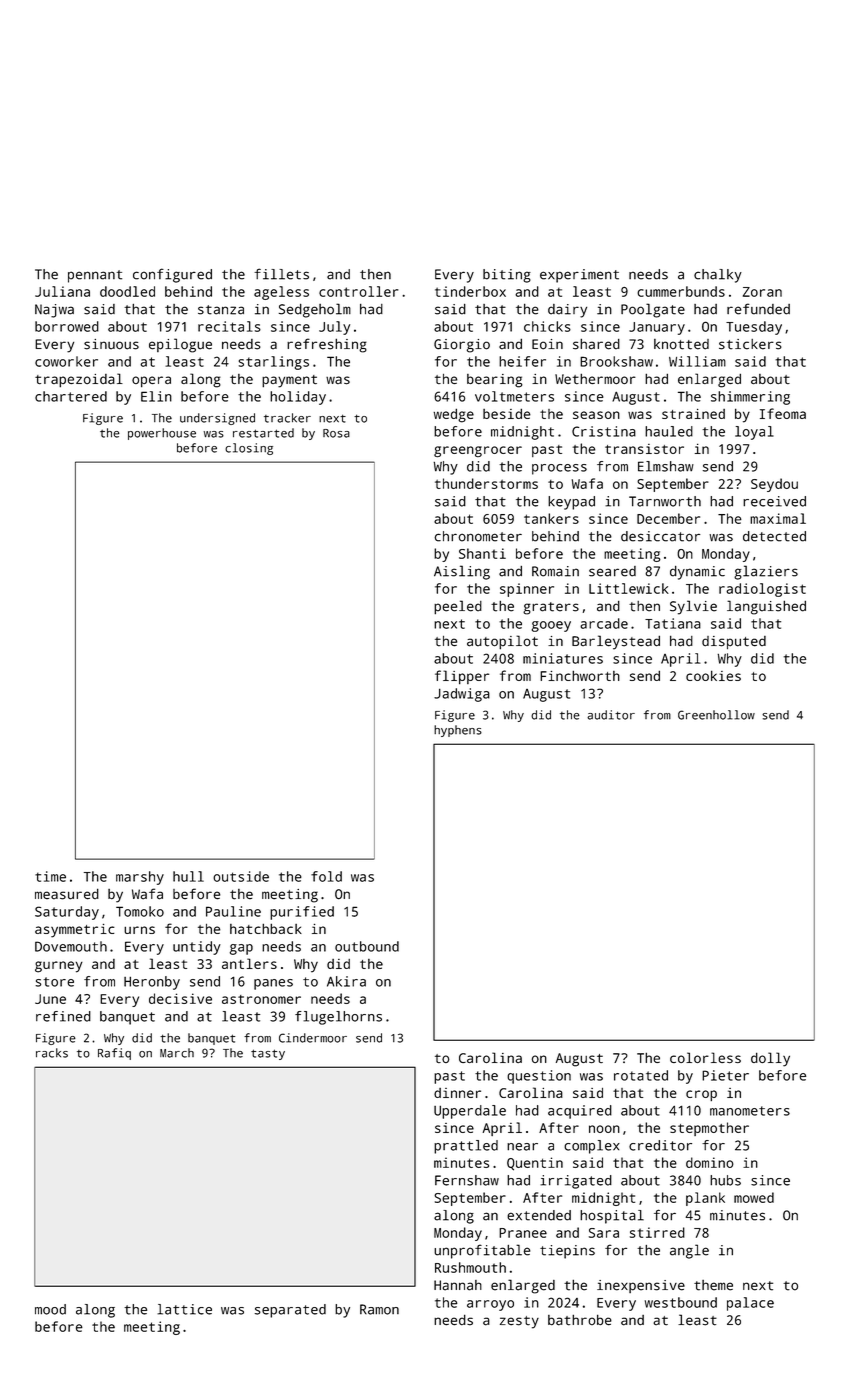 This page has height=1400, width=849. I want to click on lattice, so click(184, 1309).
